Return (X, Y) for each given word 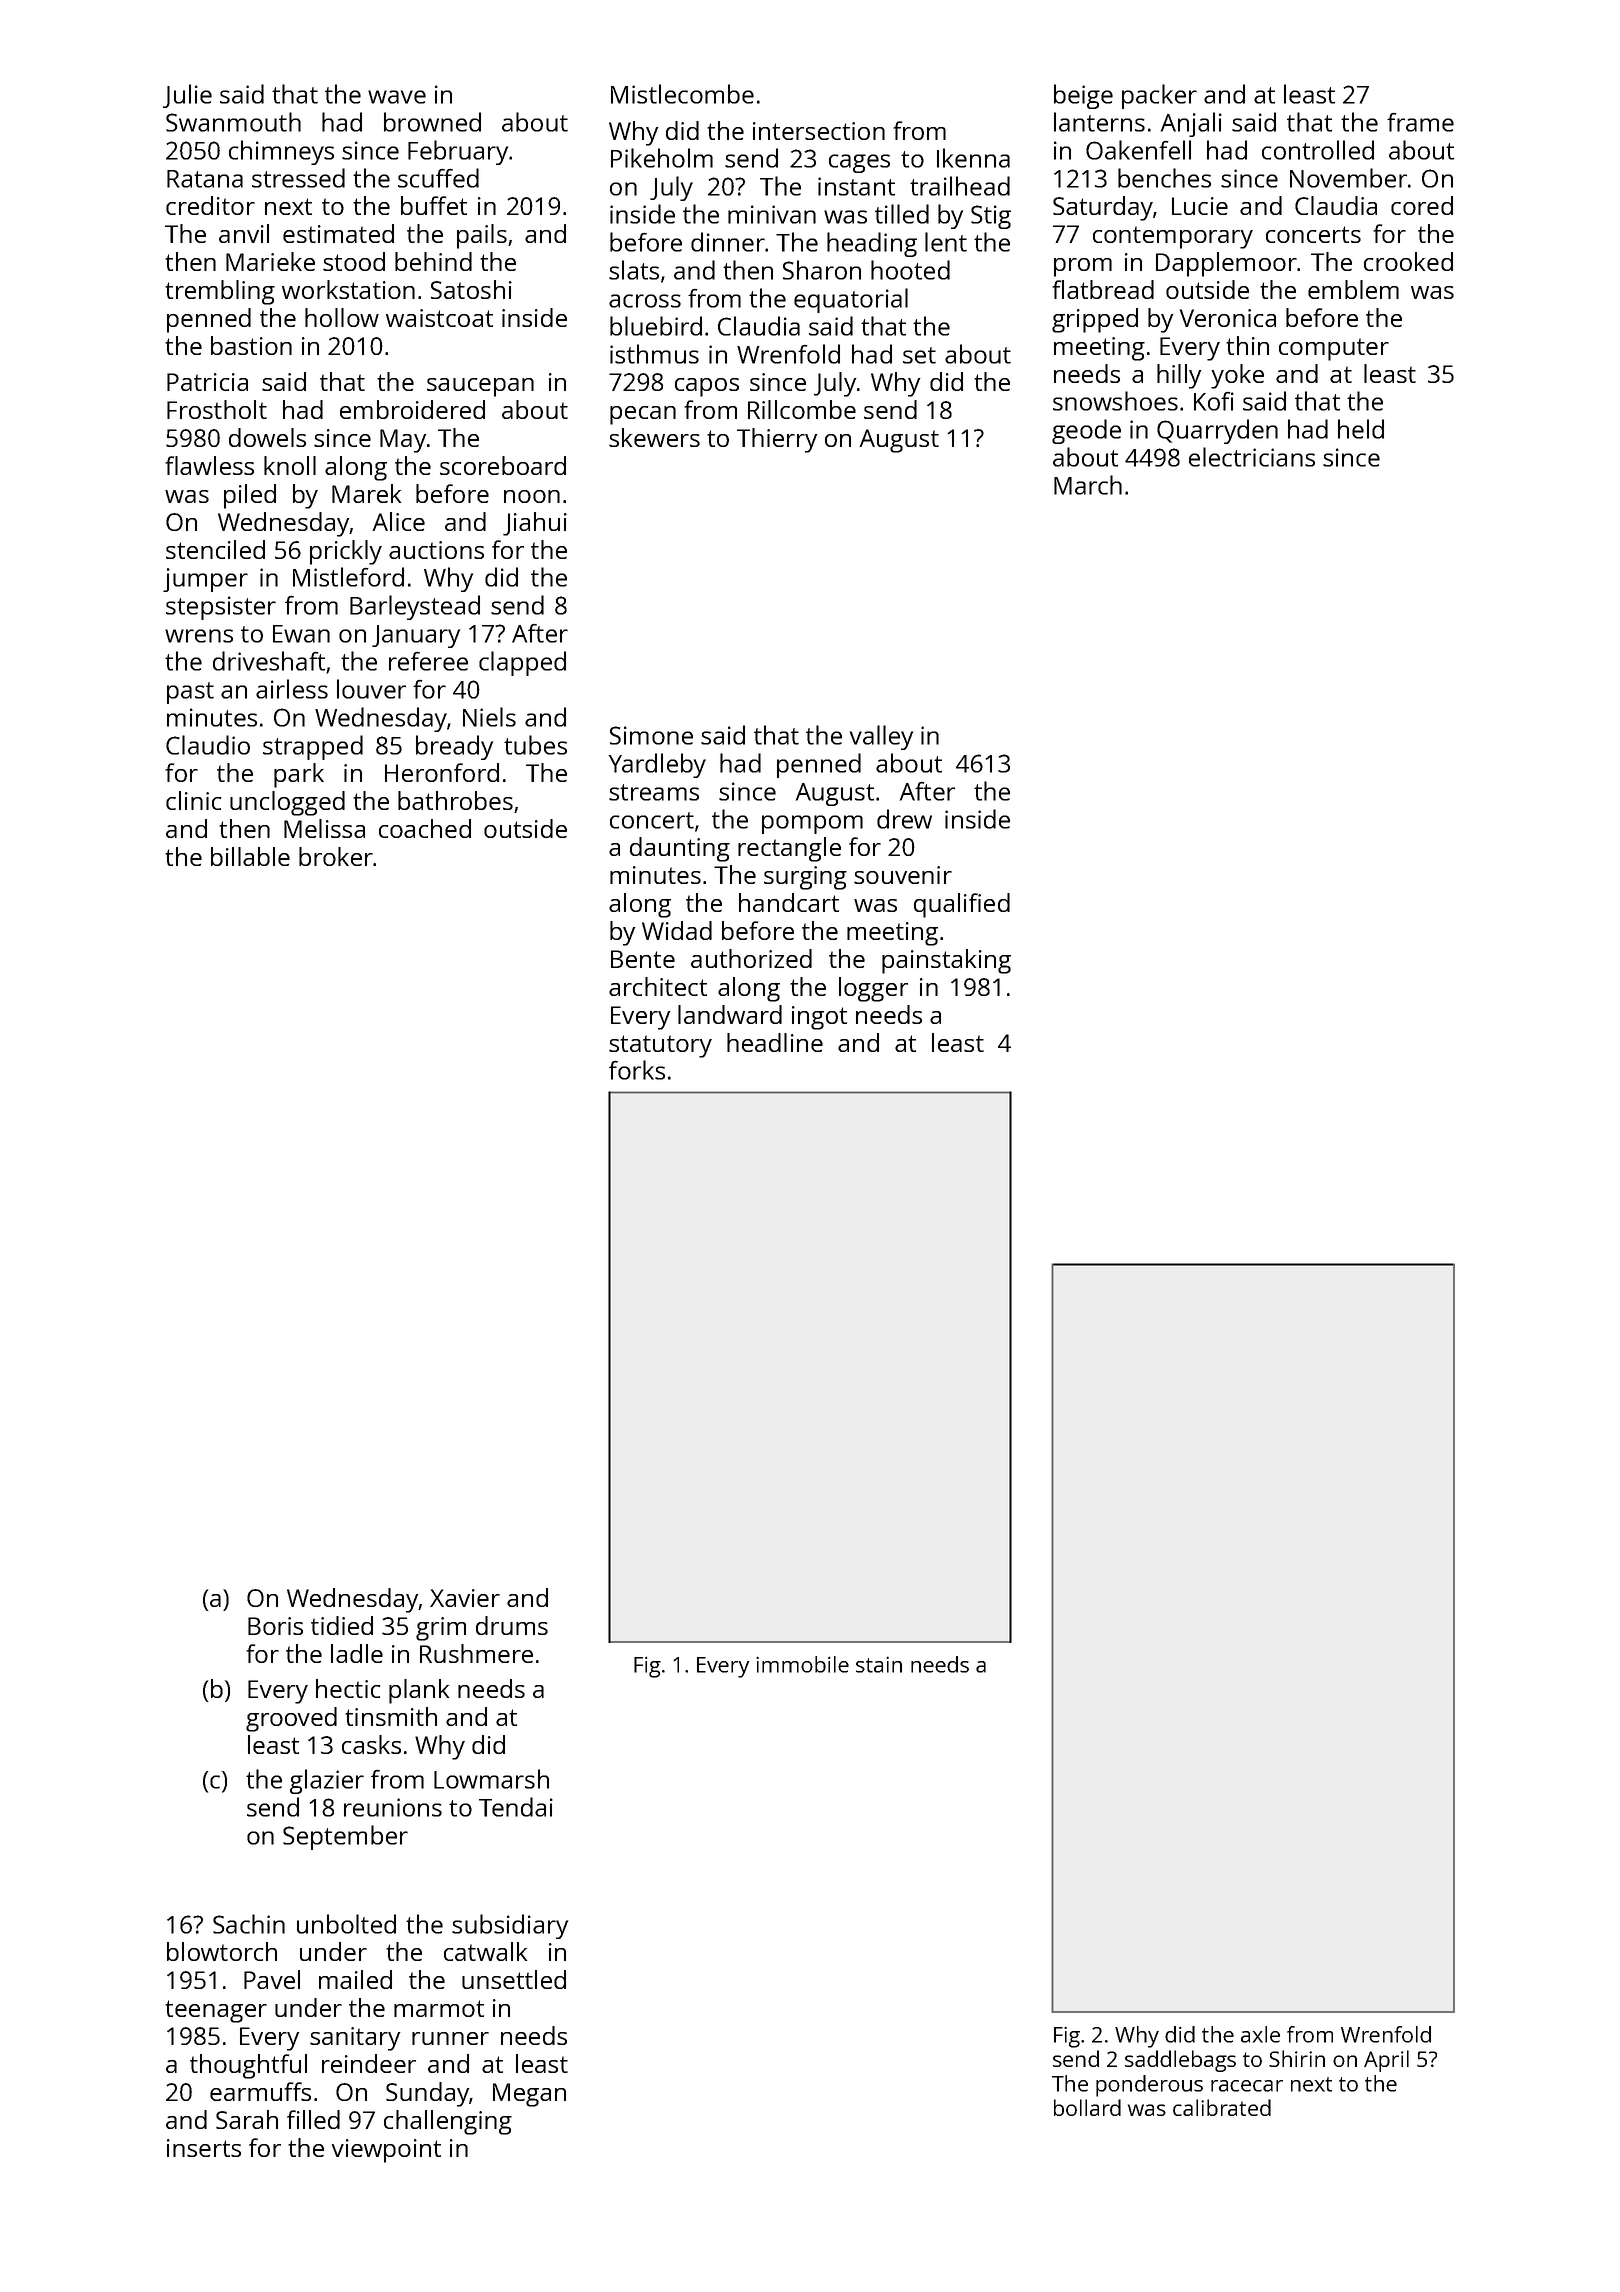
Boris (275, 1626)
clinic (194, 800)
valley (881, 737)
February (458, 152)
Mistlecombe (682, 94)
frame (1420, 122)
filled (313, 2119)
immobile (802, 1664)
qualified (962, 905)
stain (879, 1664)
